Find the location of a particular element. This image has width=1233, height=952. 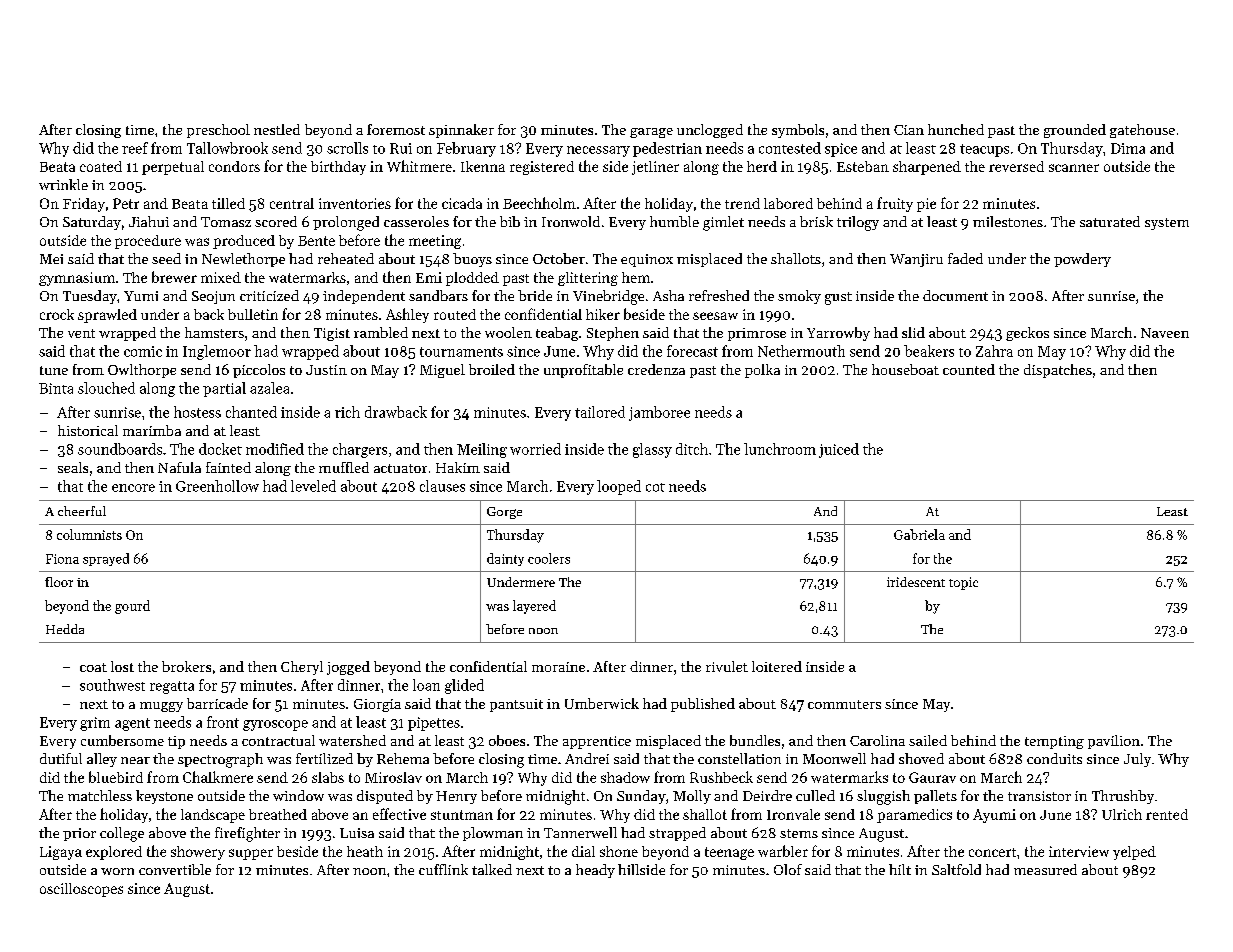

pantsuit is located at coordinates (516, 705).
